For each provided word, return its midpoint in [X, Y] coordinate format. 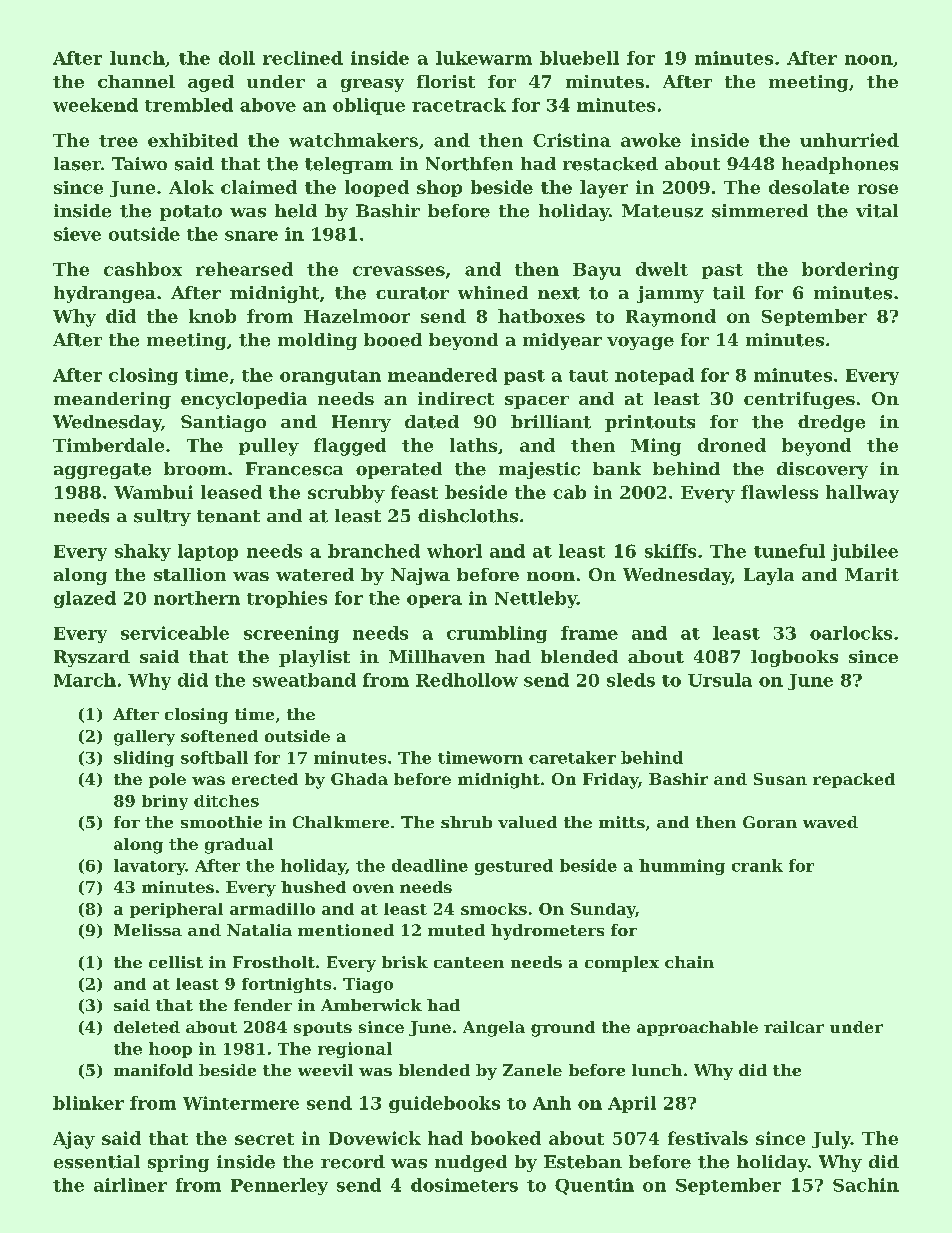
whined [493, 293]
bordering [850, 271]
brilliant [551, 422]
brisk [405, 962]
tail [729, 293]
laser [77, 164]
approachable [697, 1028]
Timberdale [108, 445]
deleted [147, 1027]
